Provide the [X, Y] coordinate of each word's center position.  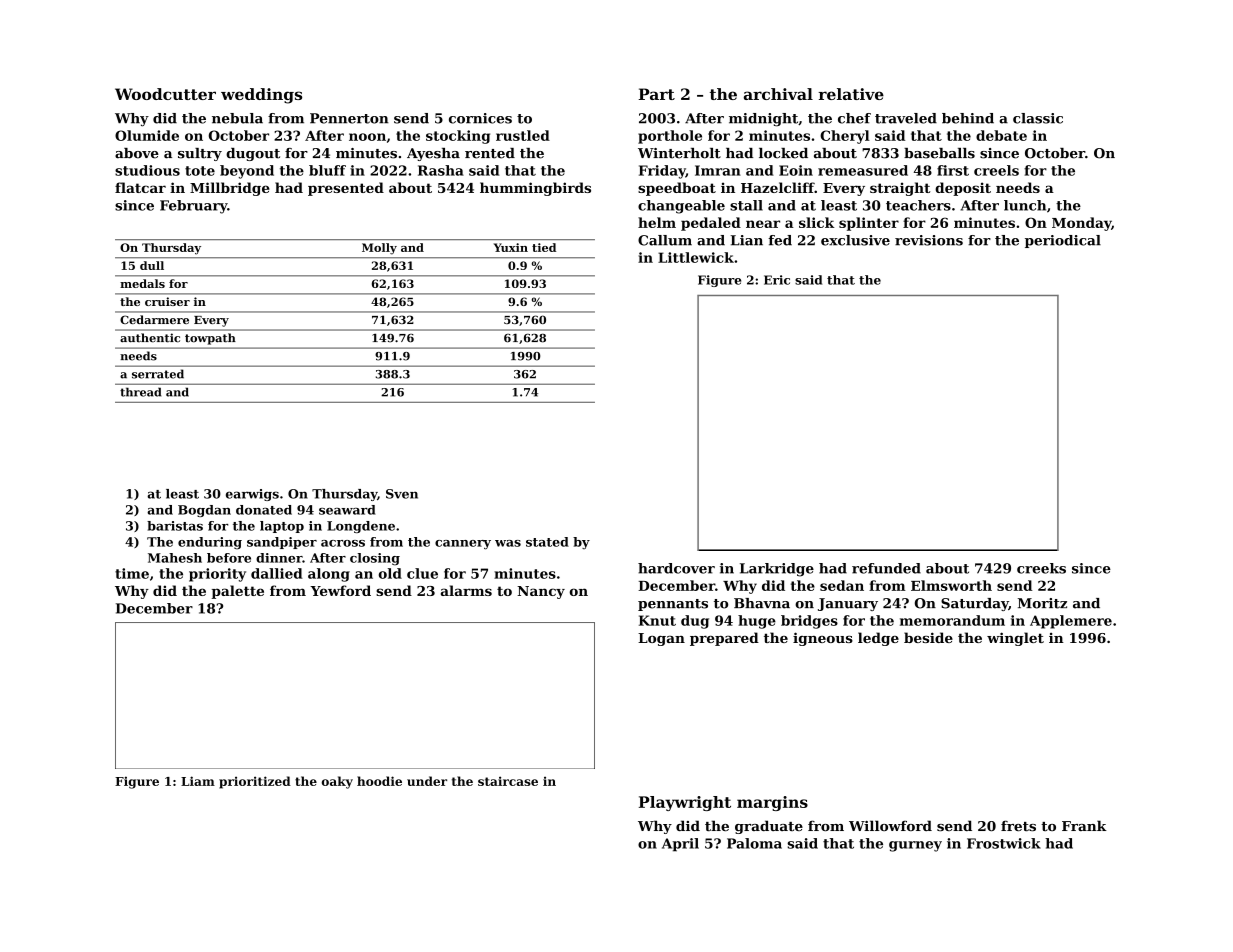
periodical [1063, 241]
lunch [1025, 205]
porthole [670, 137]
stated [547, 542]
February [193, 207]
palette [238, 592]
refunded [886, 568]
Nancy [541, 592]
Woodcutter [165, 94]
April [680, 845]
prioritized [255, 782]
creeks [1041, 568]
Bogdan [204, 511]
